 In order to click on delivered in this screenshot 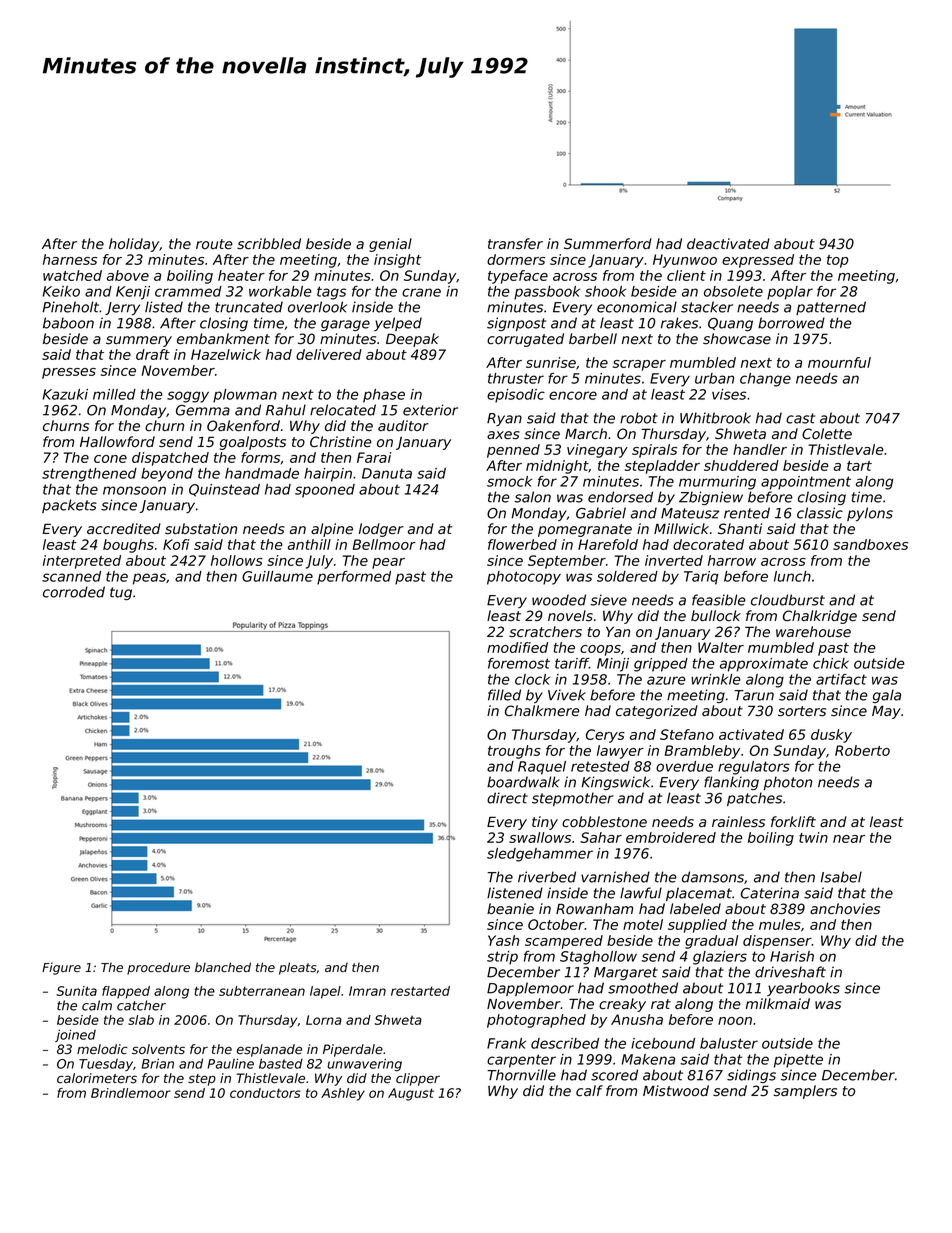, I will do `click(329, 354)`.
